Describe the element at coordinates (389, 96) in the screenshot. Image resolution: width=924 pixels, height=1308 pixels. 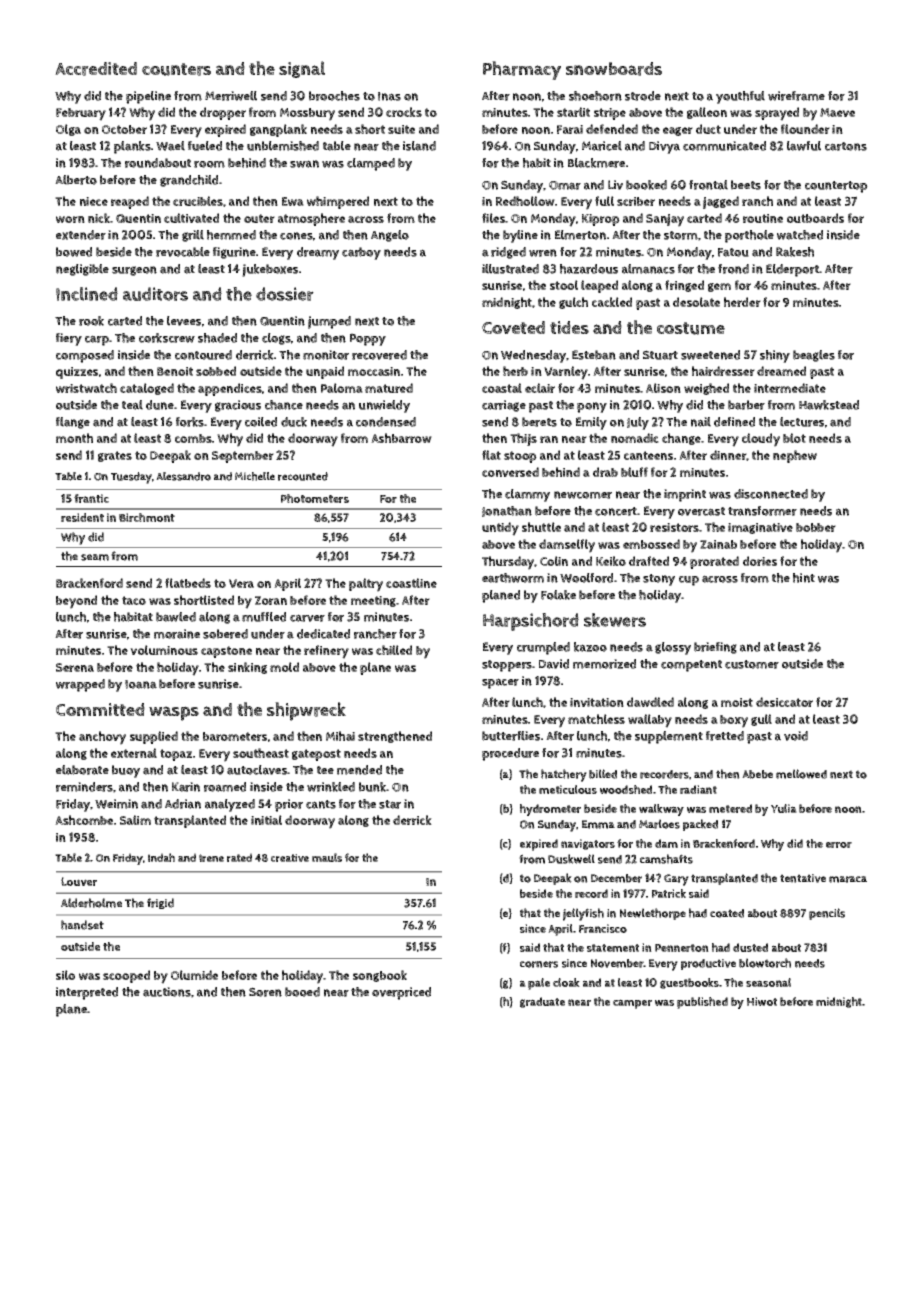
I see `Inas` at that location.
